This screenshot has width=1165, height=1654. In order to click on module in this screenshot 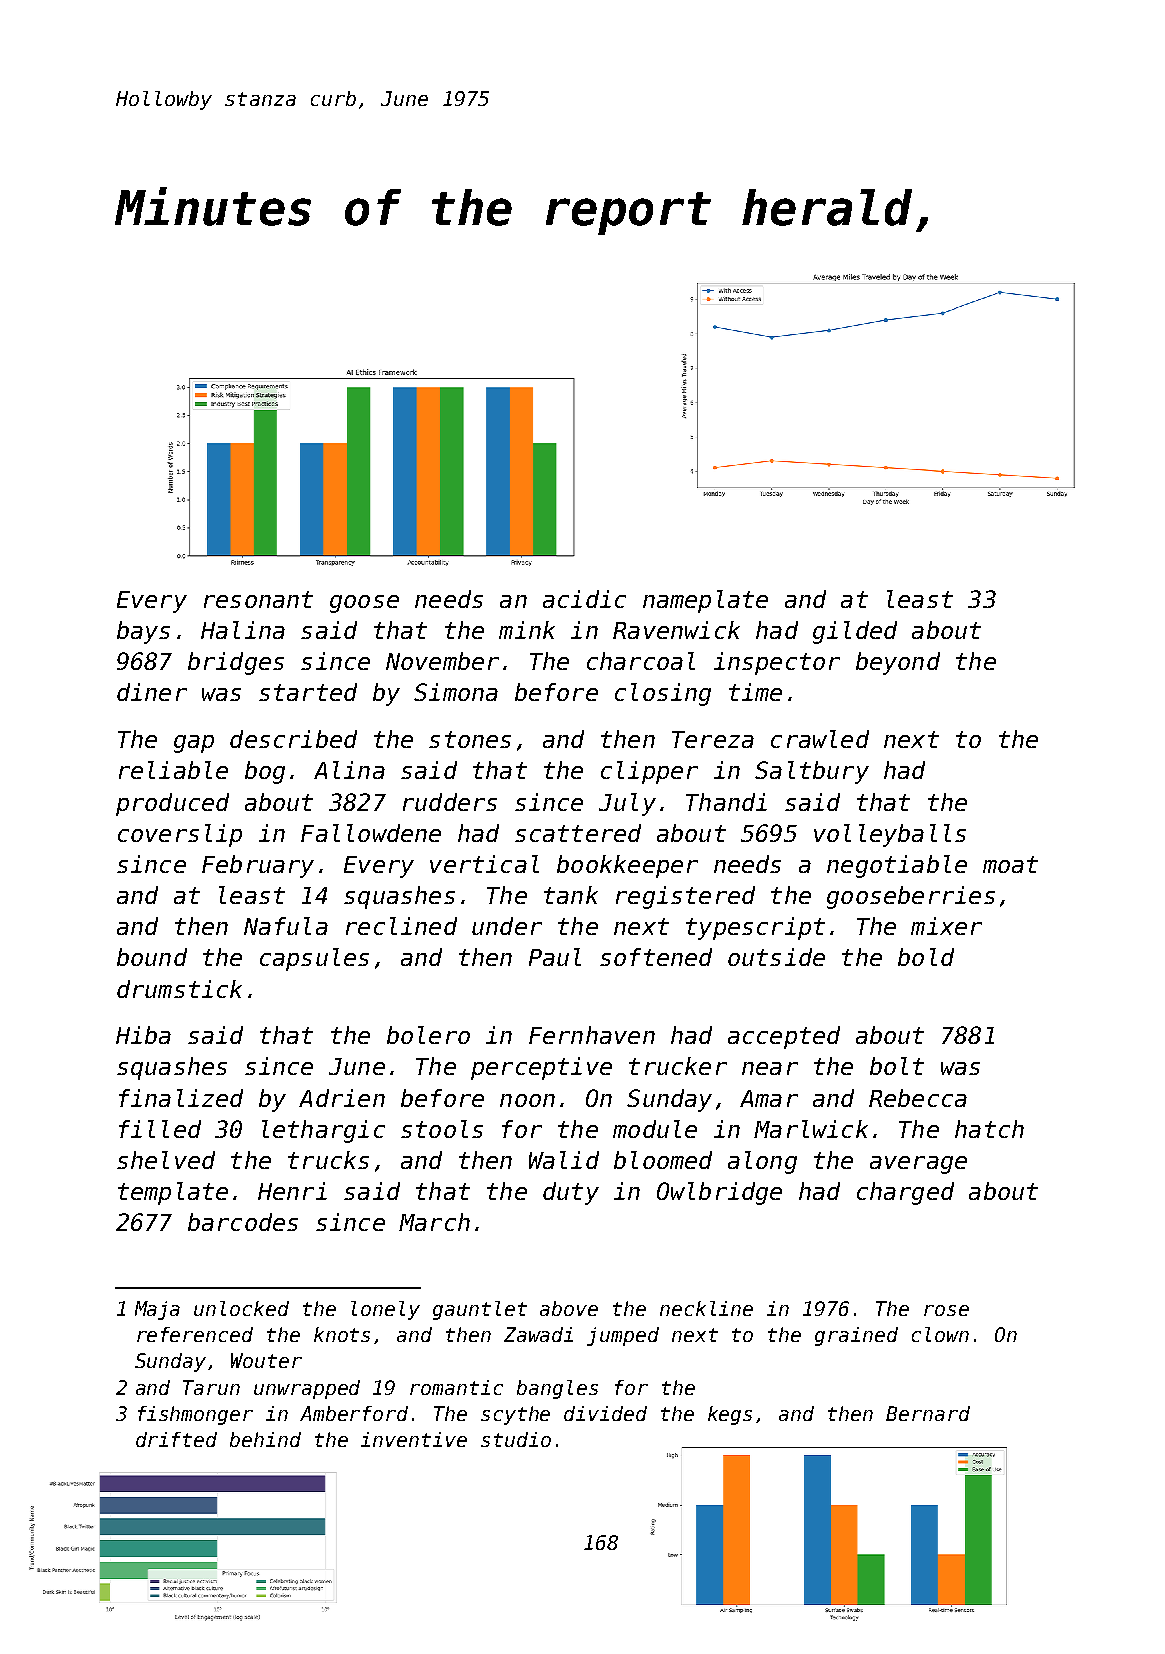, I will do `click(655, 1129)`.
